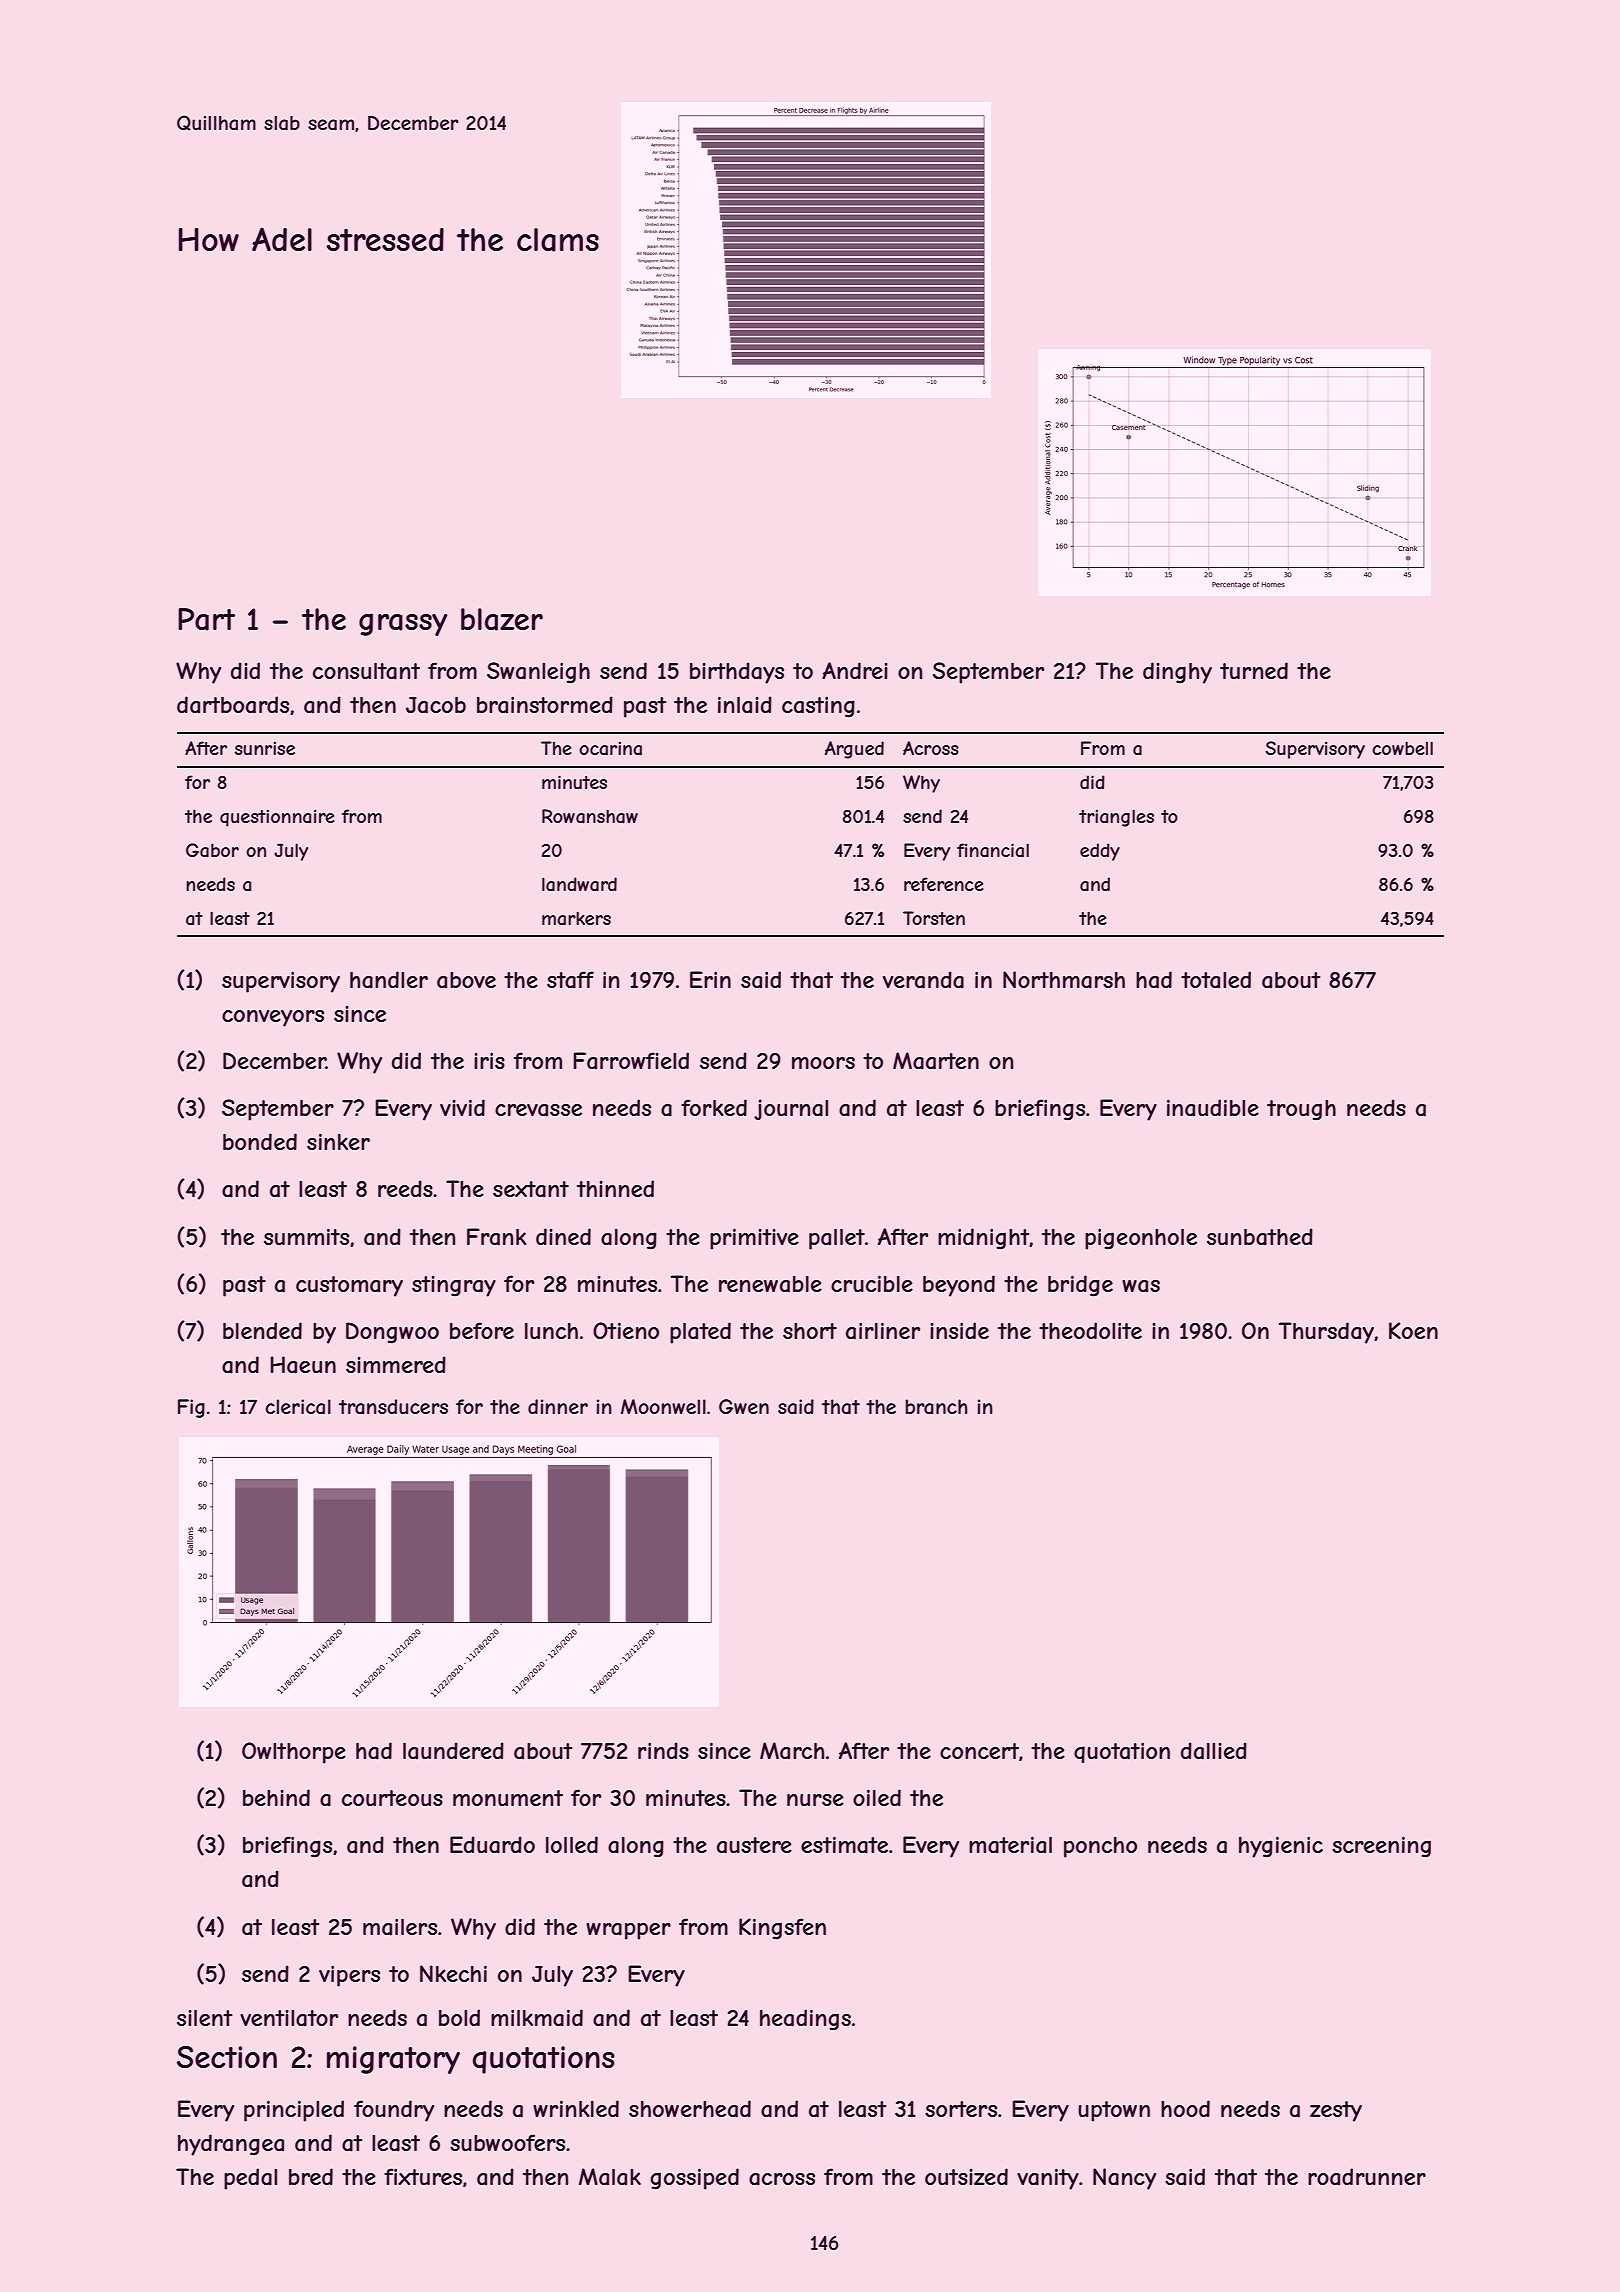 The image size is (1620, 2292). Describe the element at coordinates (576, 918) in the screenshot. I see `markers` at that location.
